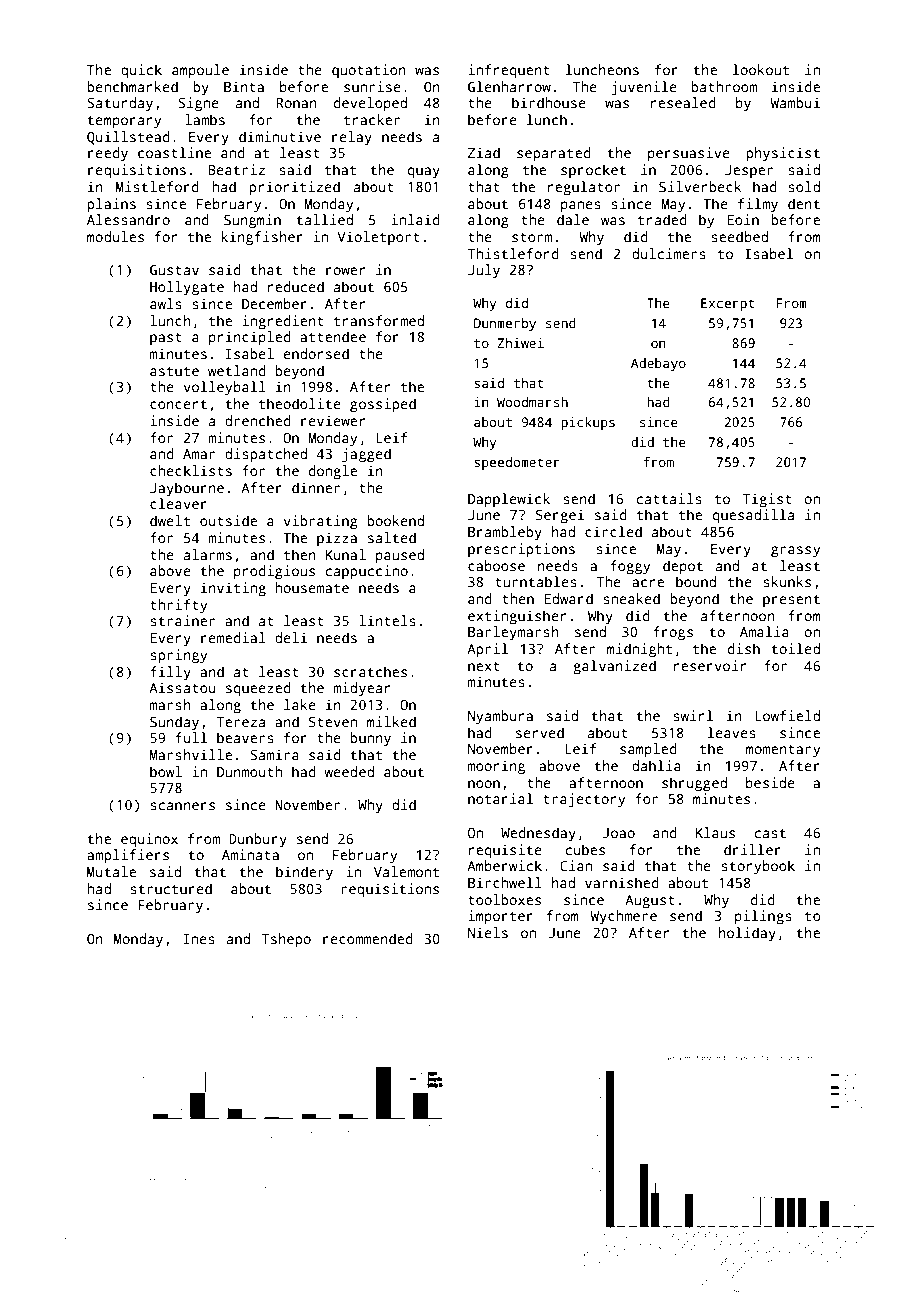  Describe the element at coordinates (379, 320) in the screenshot. I see `transformed` at that location.
